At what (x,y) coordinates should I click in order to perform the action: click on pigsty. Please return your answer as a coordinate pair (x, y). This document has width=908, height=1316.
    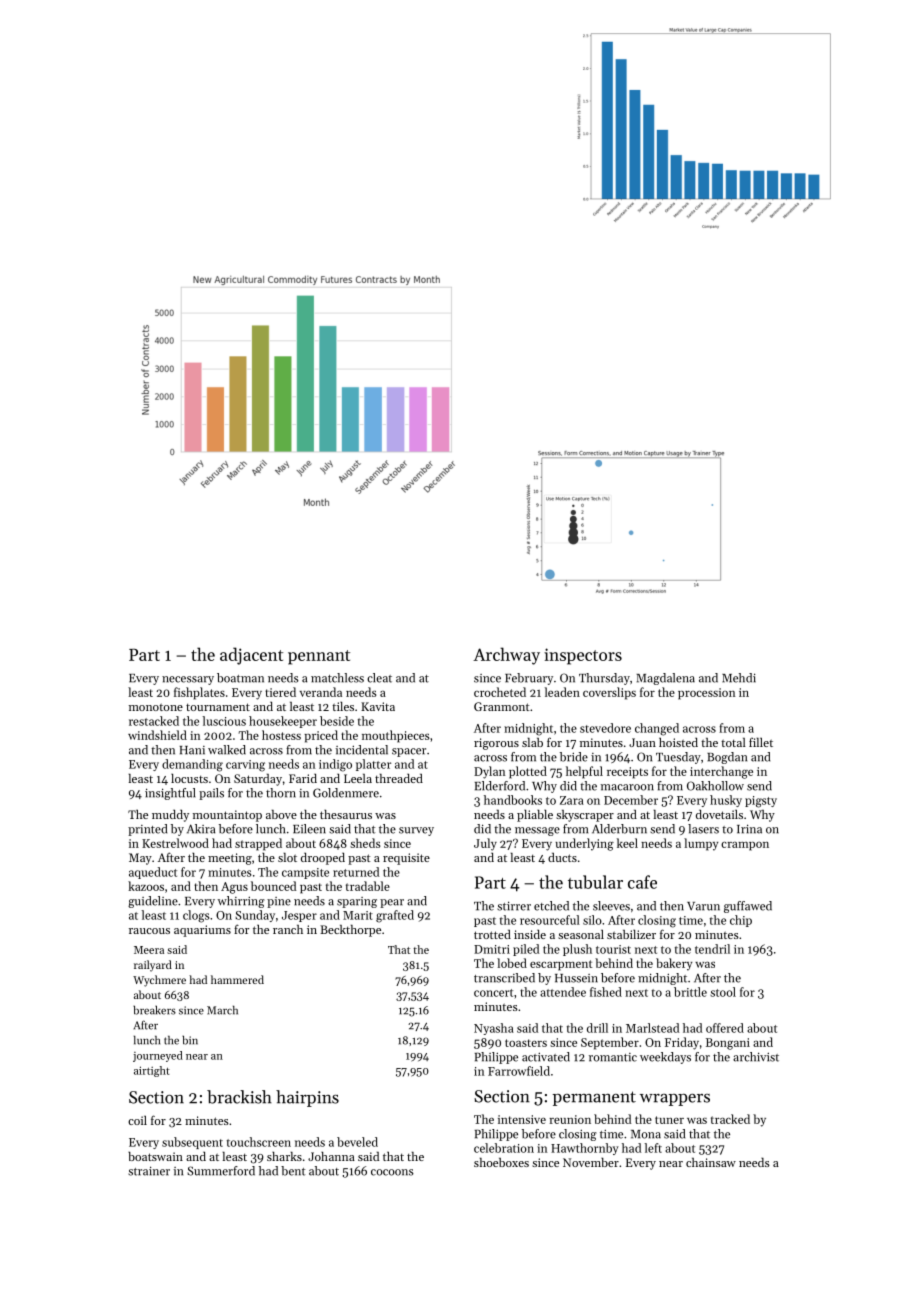
    Looking at the image, I should click on (761, 802).
